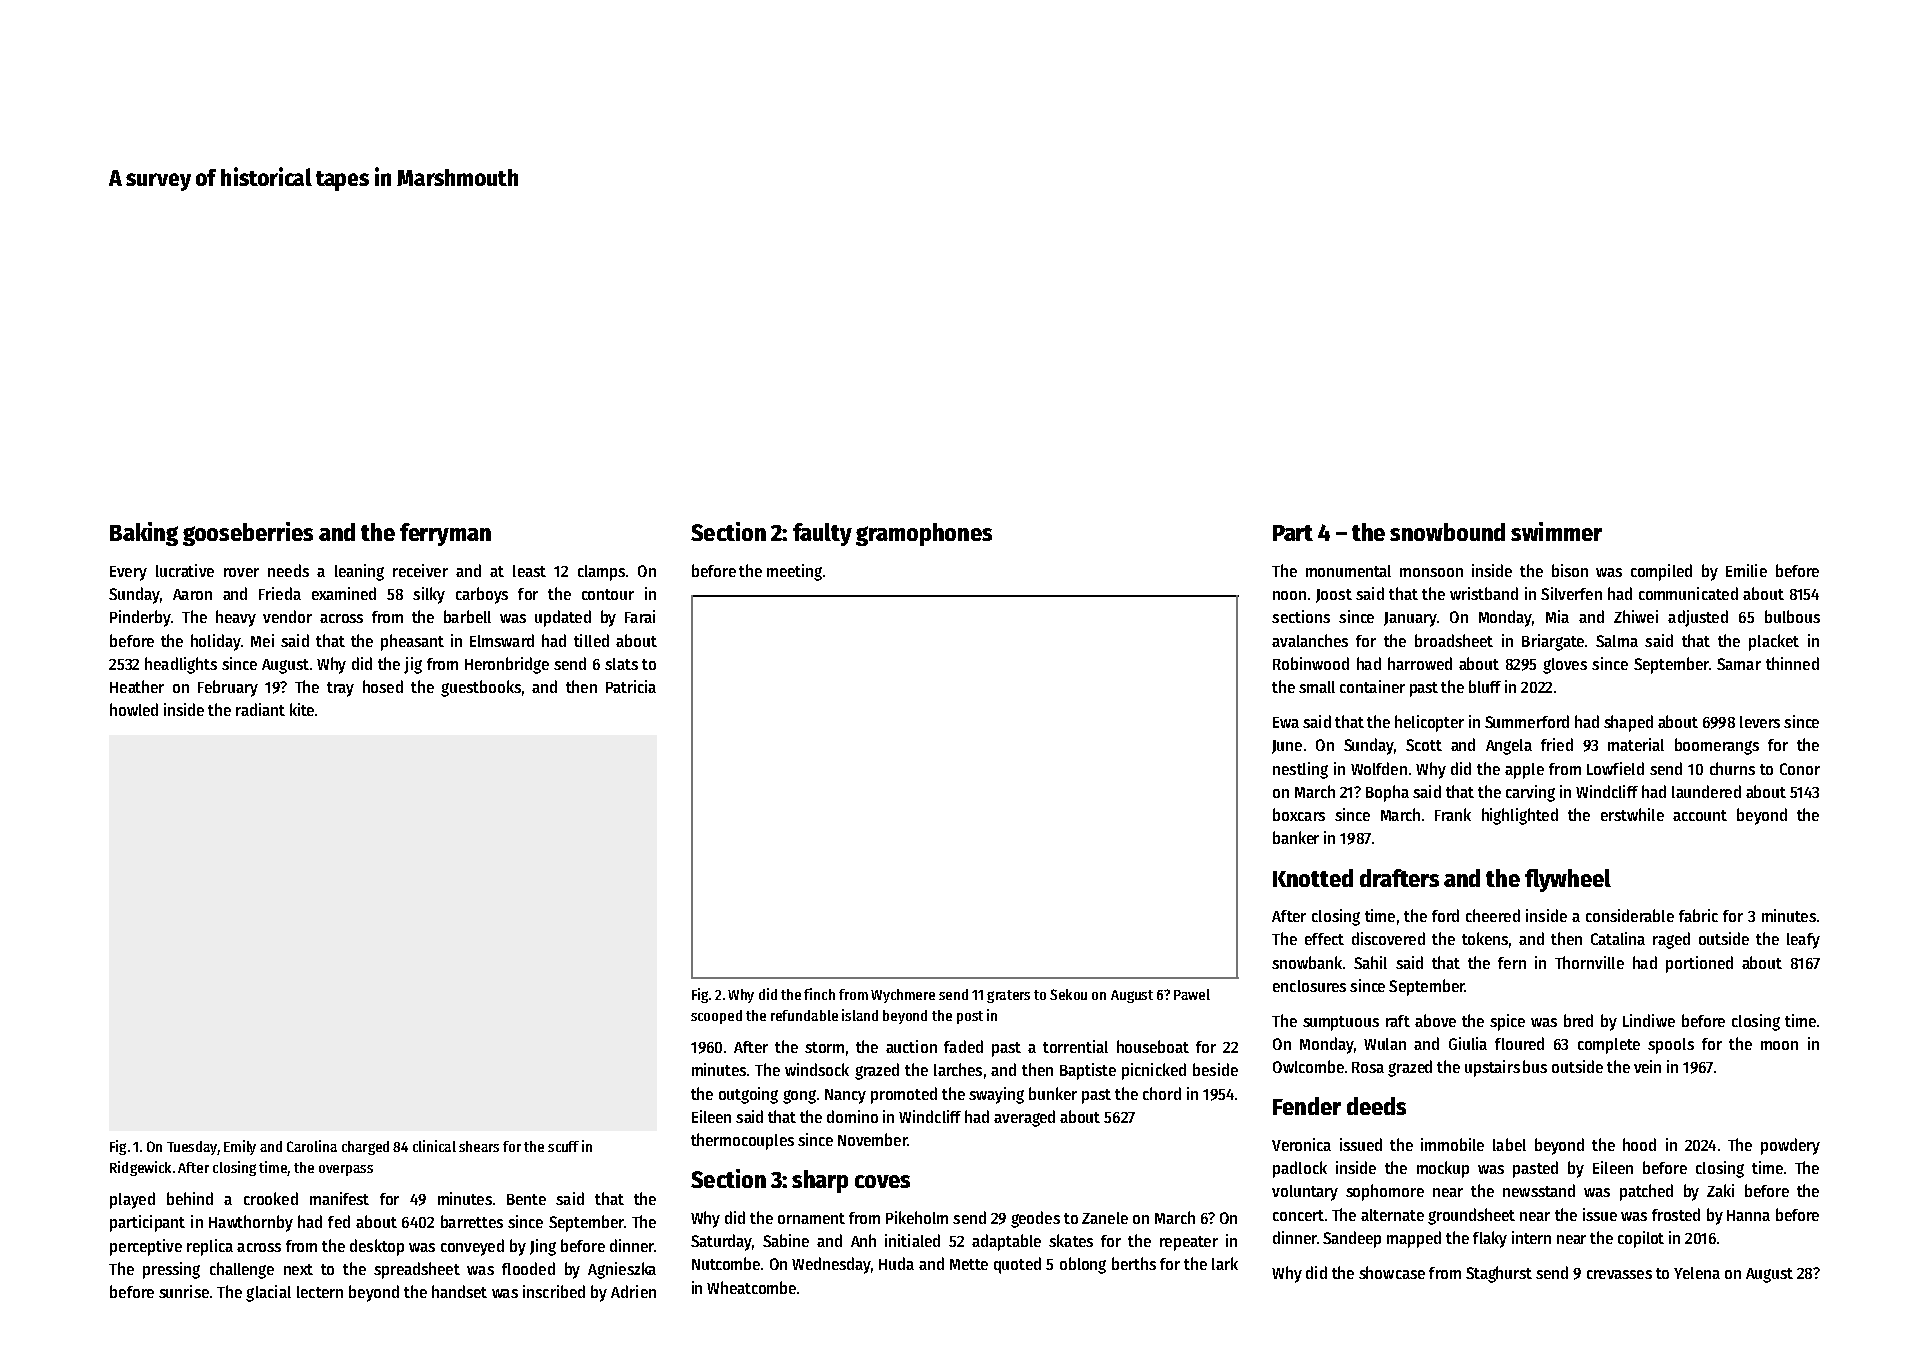 This document has width=1929, height=1364. Describe the element at coordinates (134, 709) in the document. I see `howled` at that location.
